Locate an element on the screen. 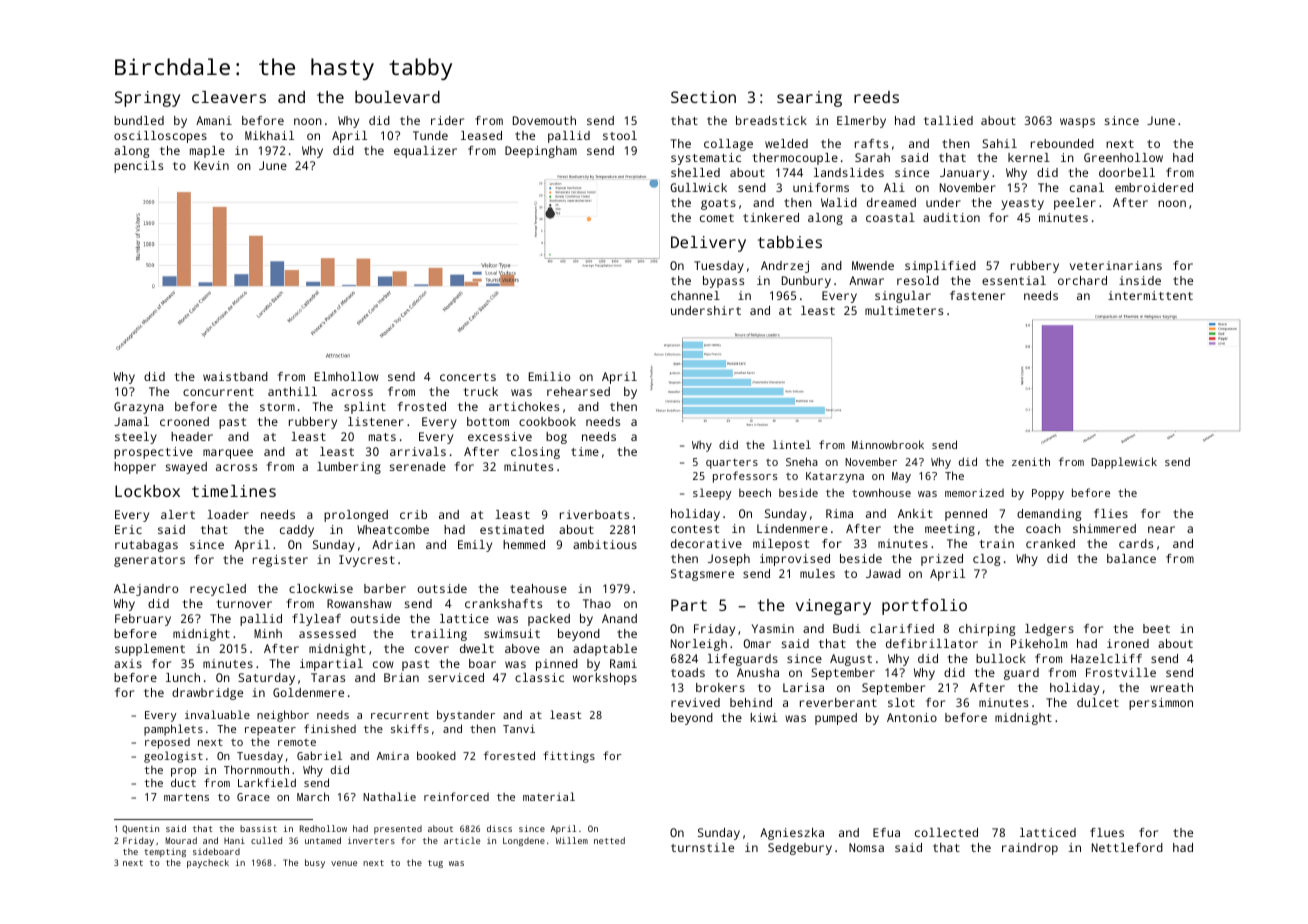  landslides is located at coordinates (849, 172).
